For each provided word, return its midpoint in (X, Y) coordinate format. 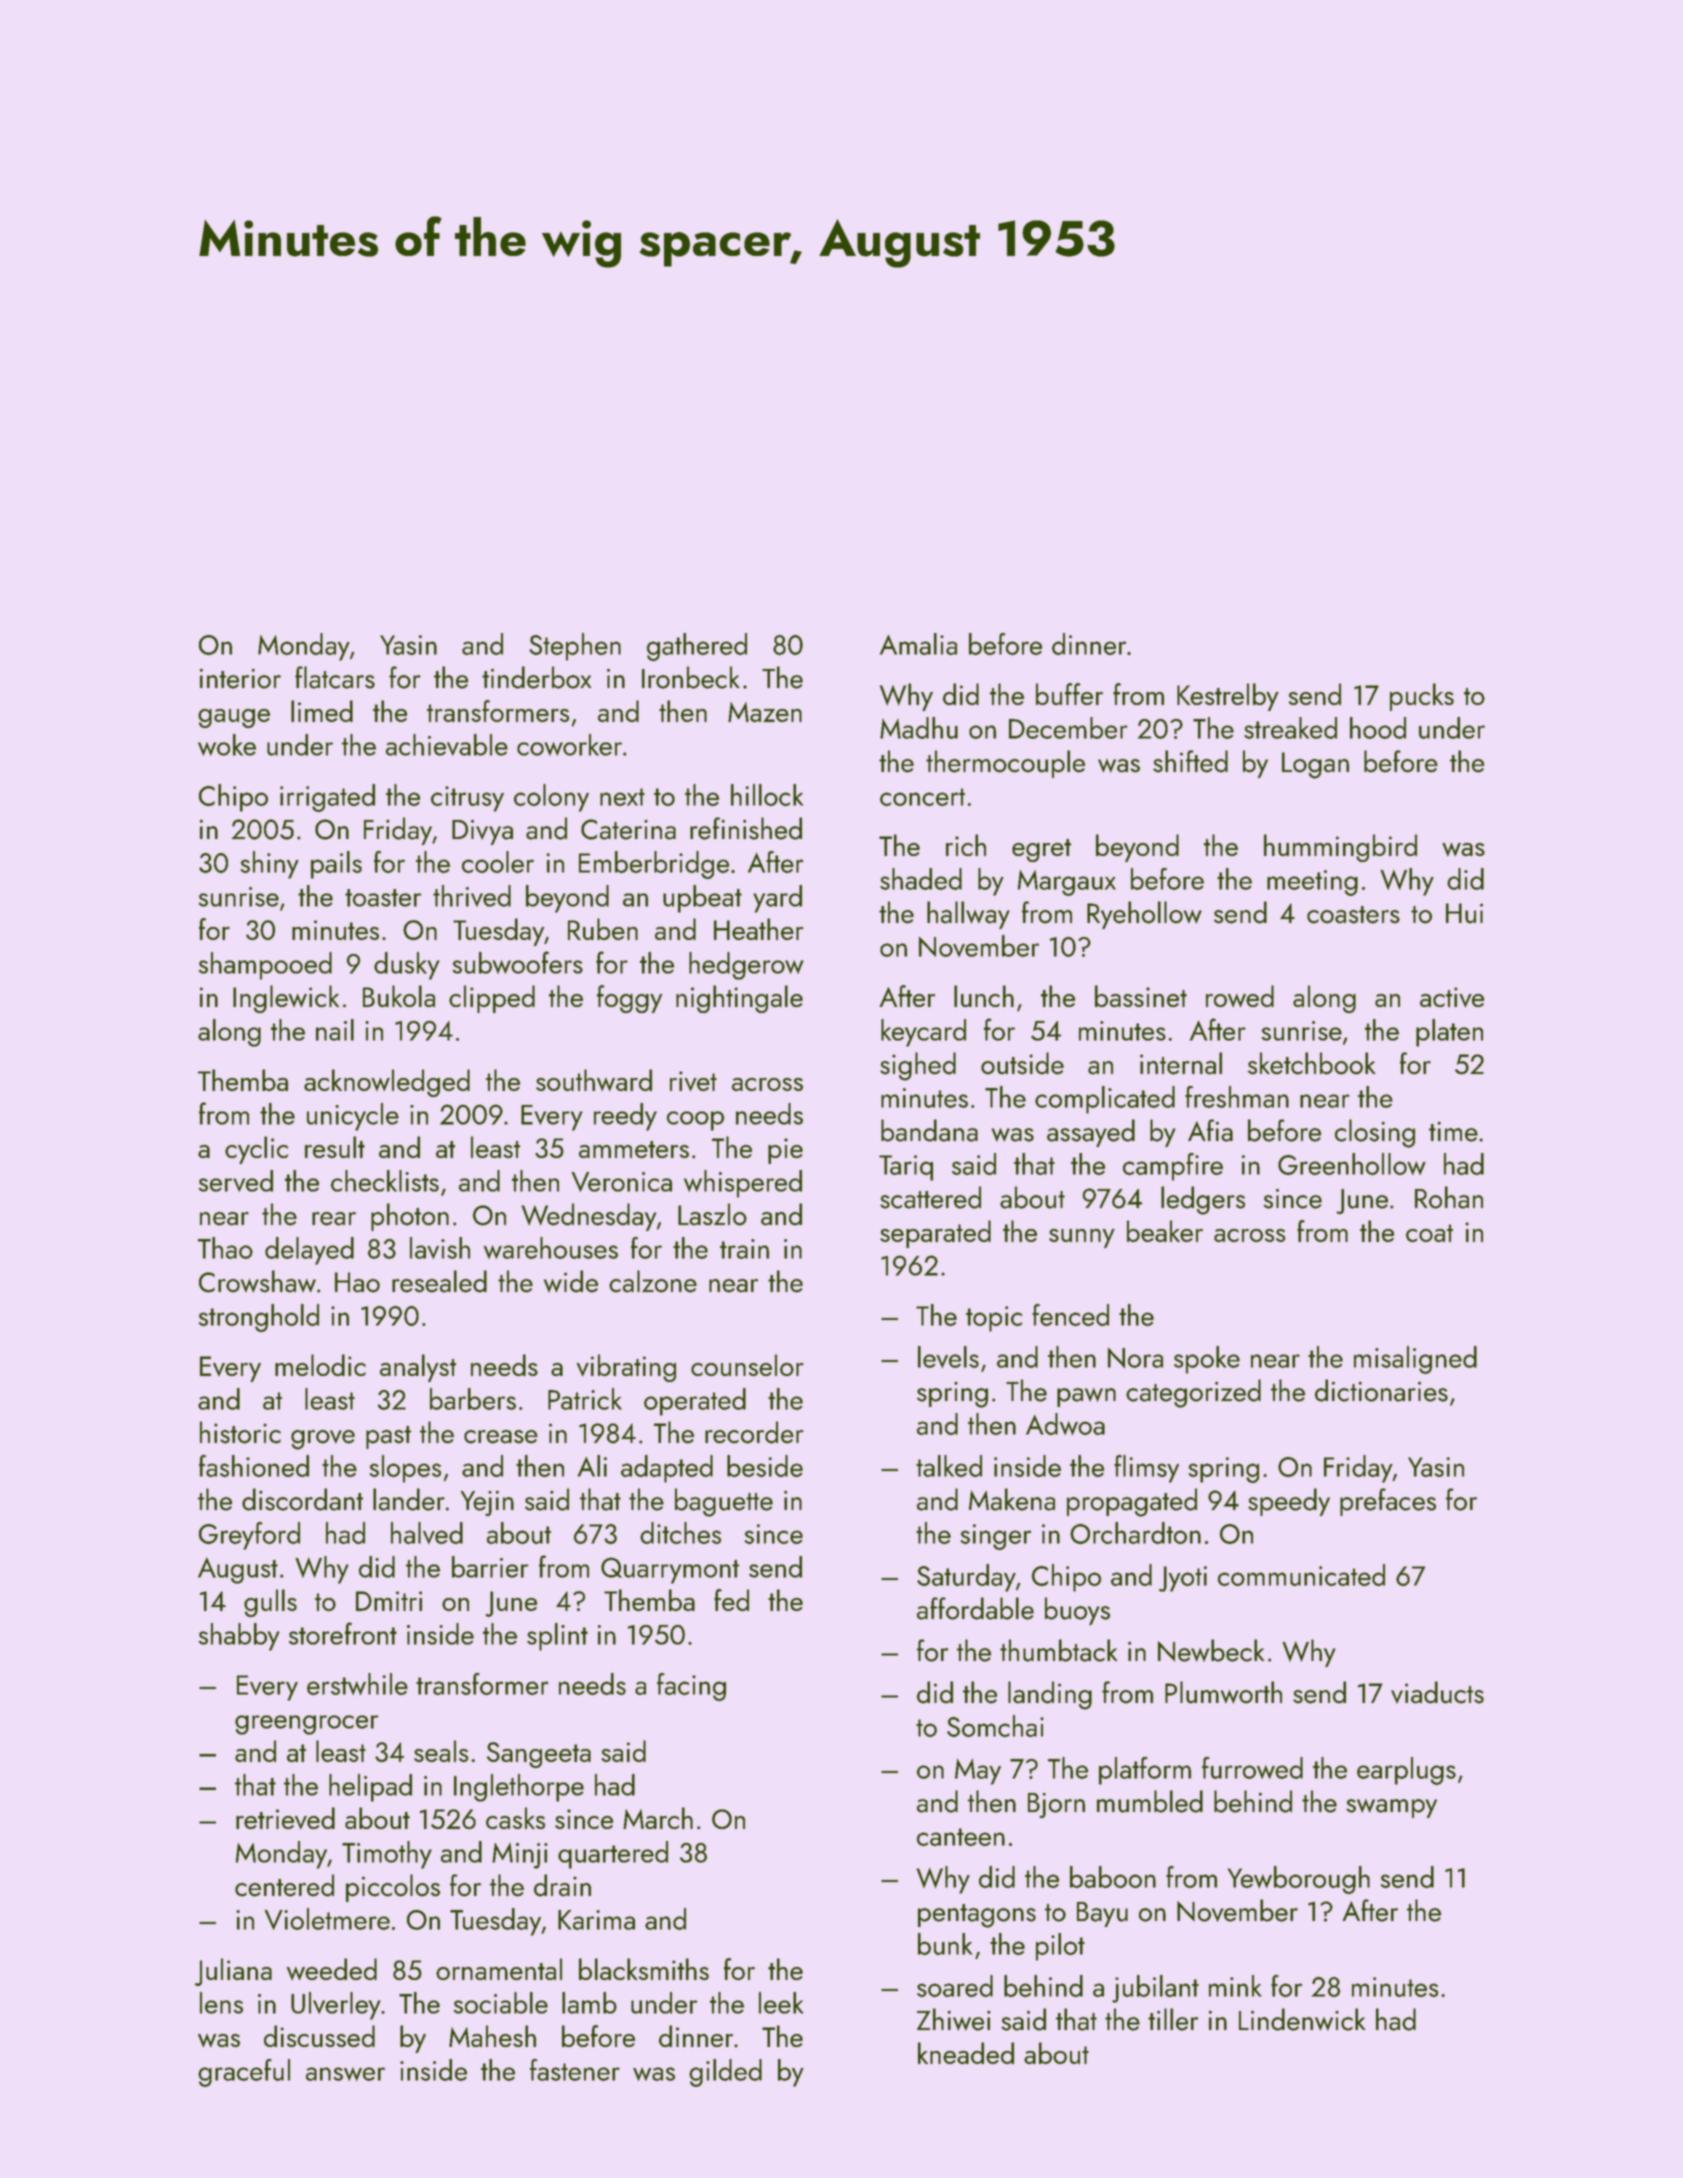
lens (221, 2003)
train (744, 1249)
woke (227, 745)
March (658, 1818)
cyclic (256, 1150)
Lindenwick (1302, 2019)
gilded (725, 2073)
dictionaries (1381, 1390)
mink (1235, 1986)
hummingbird (1340, 848)
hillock (767, 795)
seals (441, 1751)
